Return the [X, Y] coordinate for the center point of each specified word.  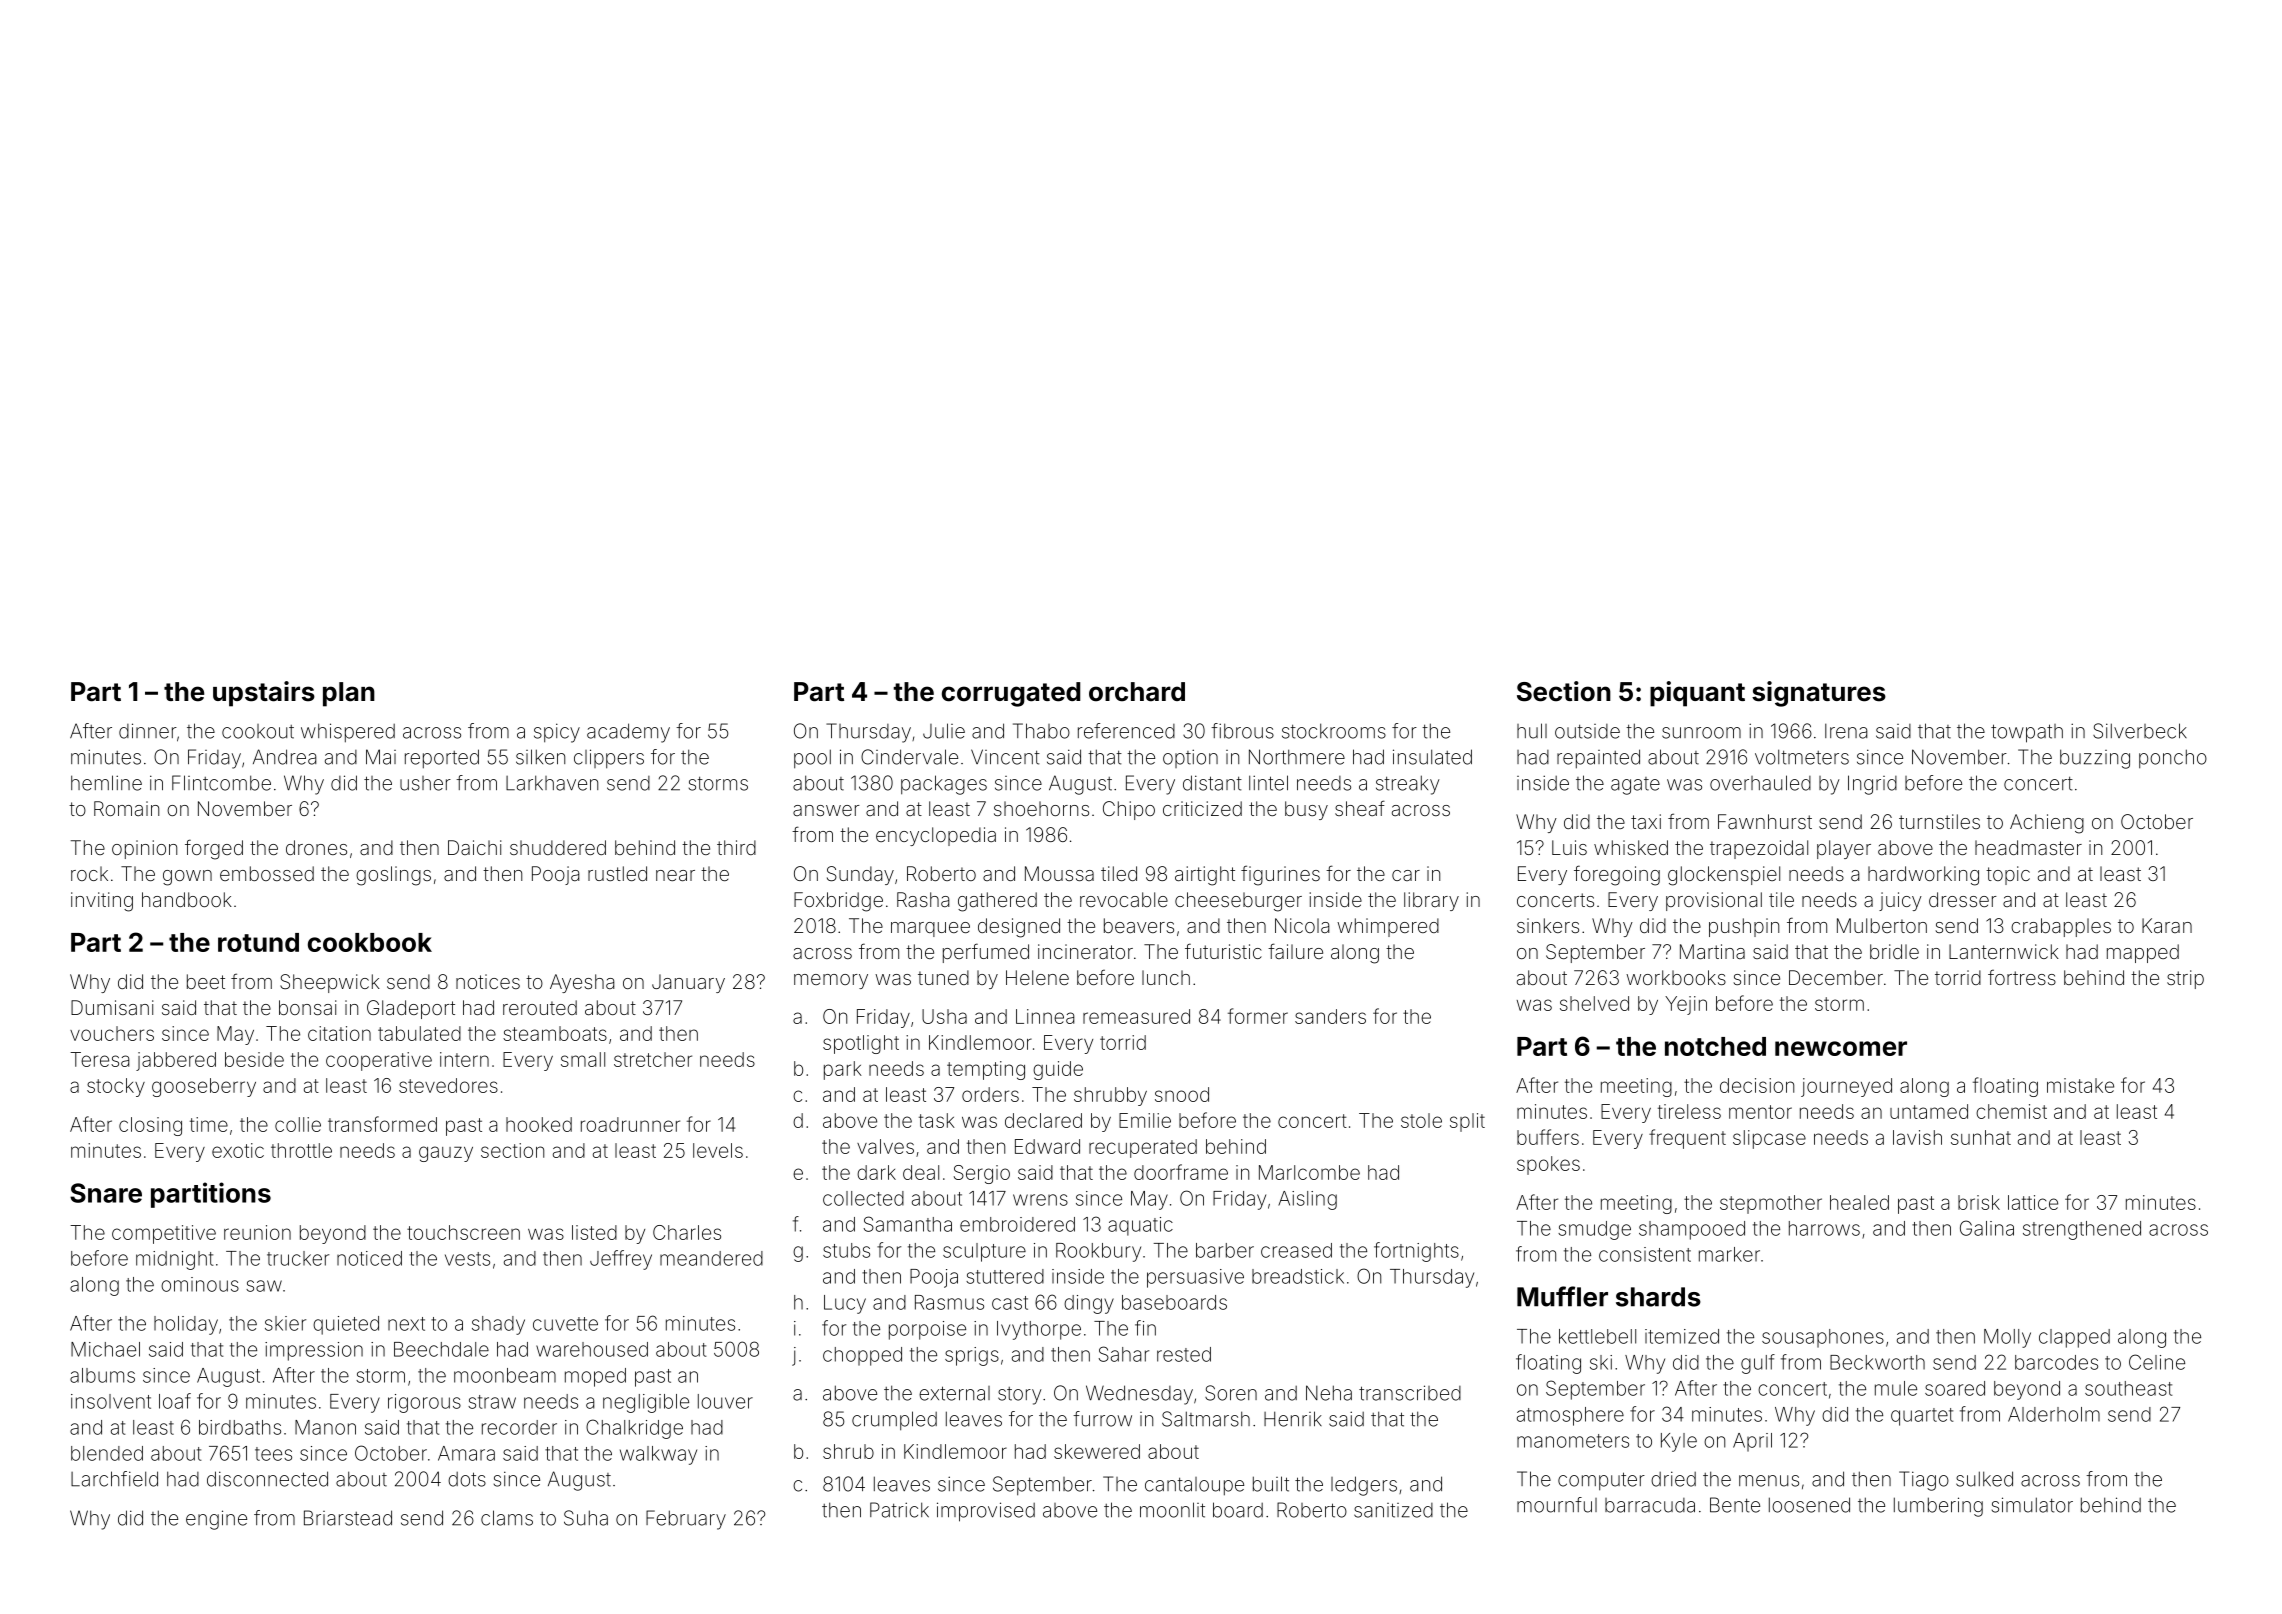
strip [2185, 979]
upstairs [264, 694]
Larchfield [114, 1479]
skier [285, 1323]
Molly [2007, 1338]
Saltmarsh [1206, 1419]
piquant [1697, 694]
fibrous [1242, 731]
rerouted [540, 1007]
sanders [1330, 1016]
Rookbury [1098, 1252]
